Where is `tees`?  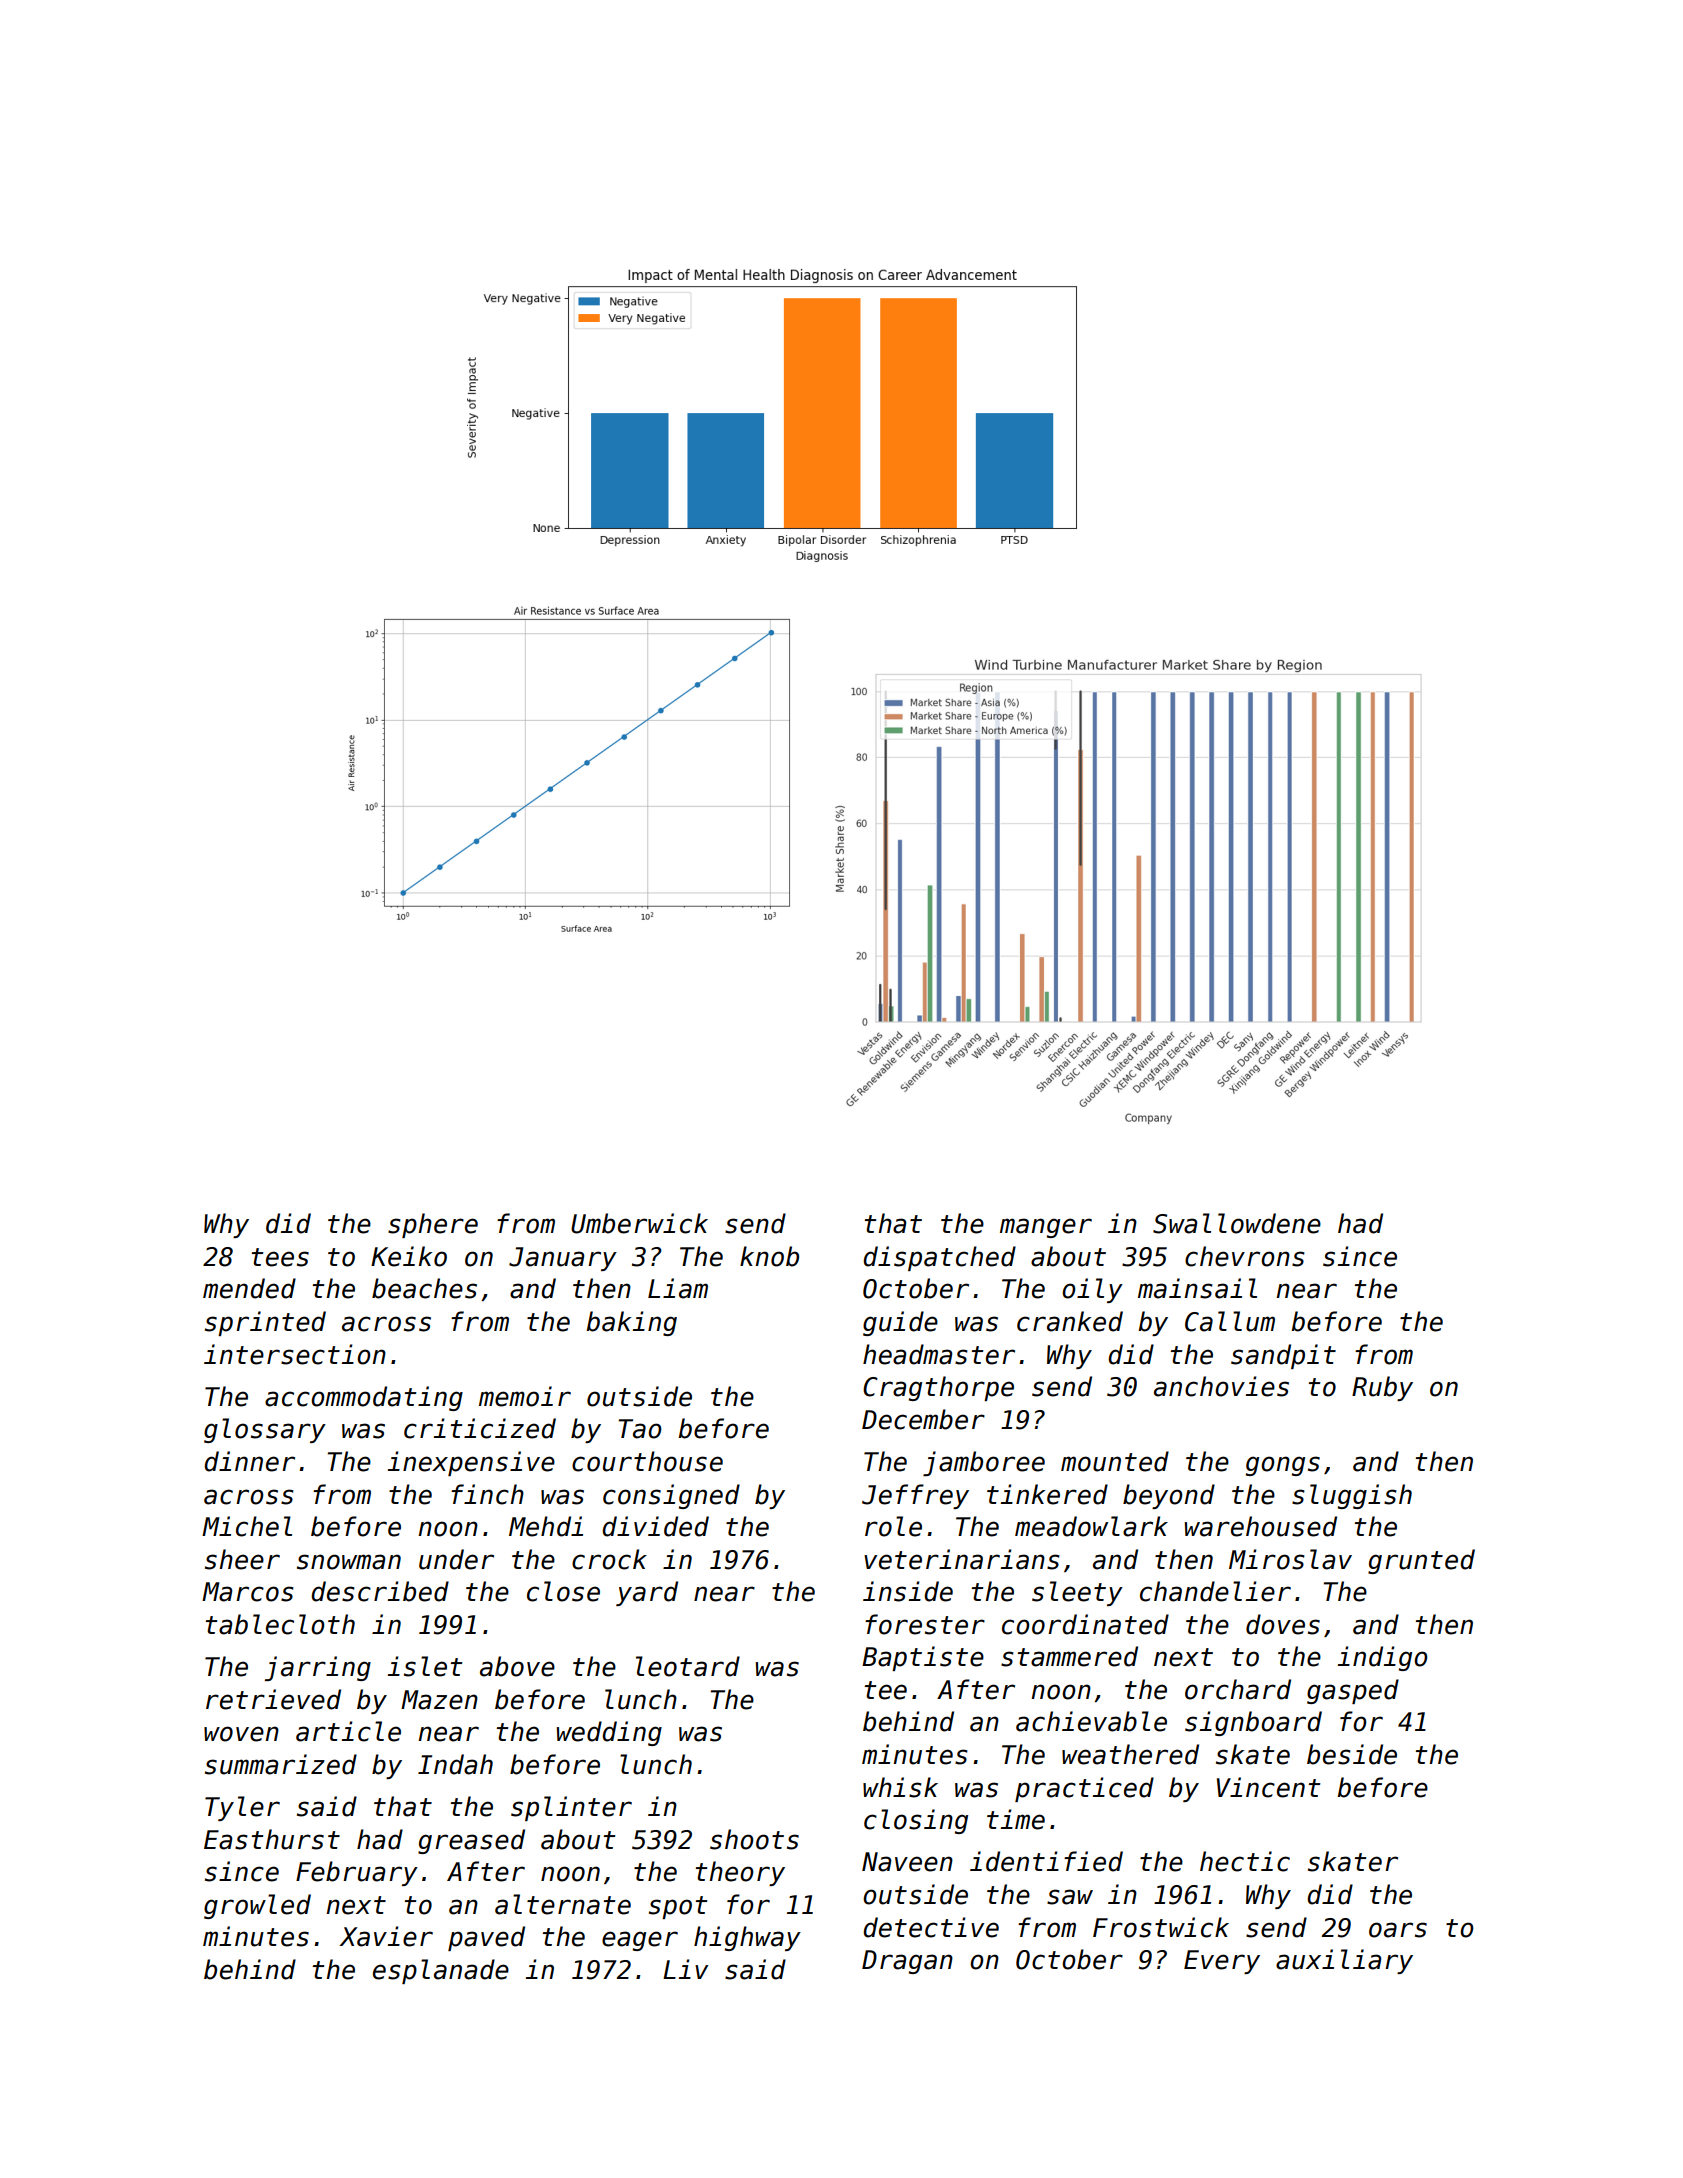 tees is located at coordinates (280, 1257).
